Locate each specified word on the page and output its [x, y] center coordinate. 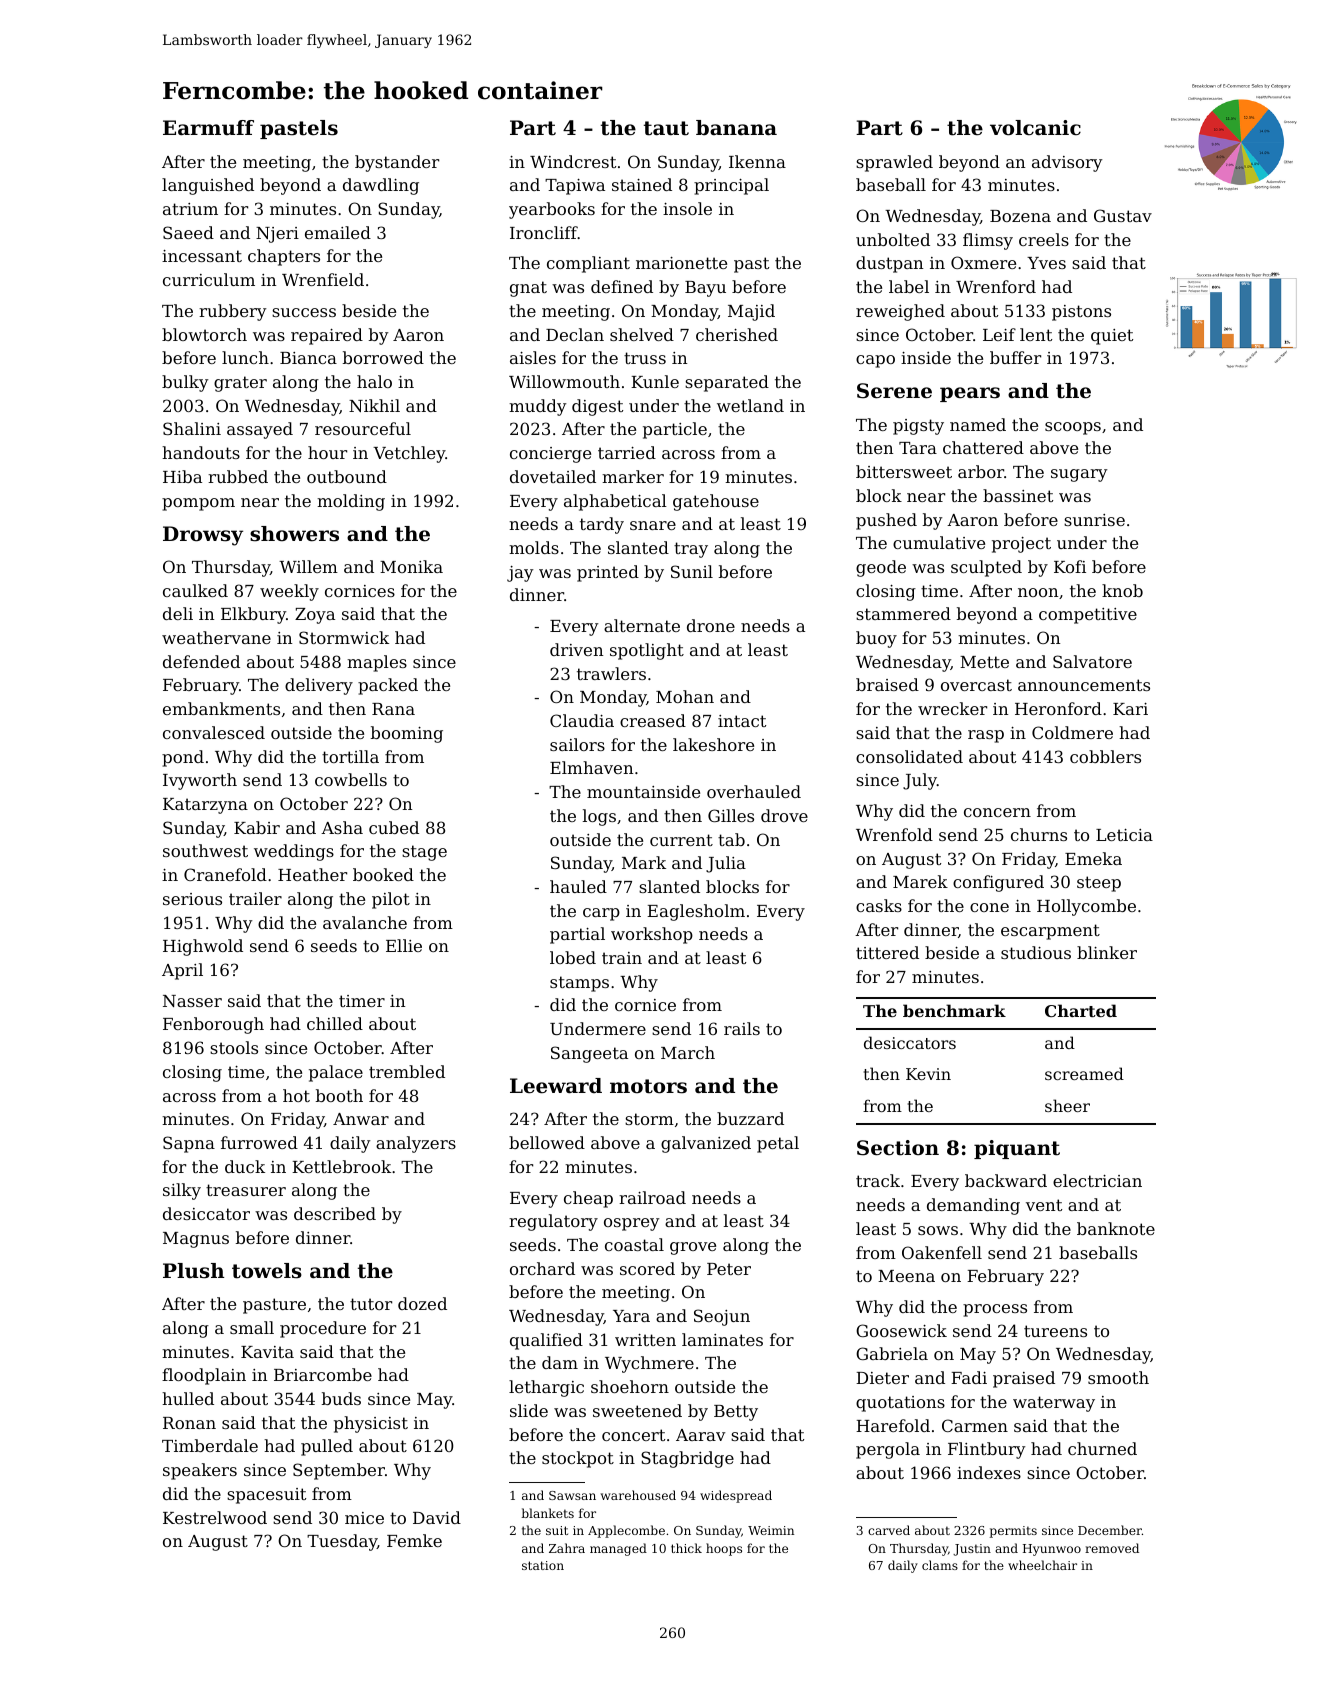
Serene [894, 391]
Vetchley [409, 454]
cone [989, 907]
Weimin [771, 1530]
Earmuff [208, 128]
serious [192, 899]
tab [731, 839]
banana [736, 128]
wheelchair [1042, 1565]
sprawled [894, 163]
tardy [602, 525]
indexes [989, 1472]
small [252, 1327]
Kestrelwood [215, 1517]
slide [529, 1410]
